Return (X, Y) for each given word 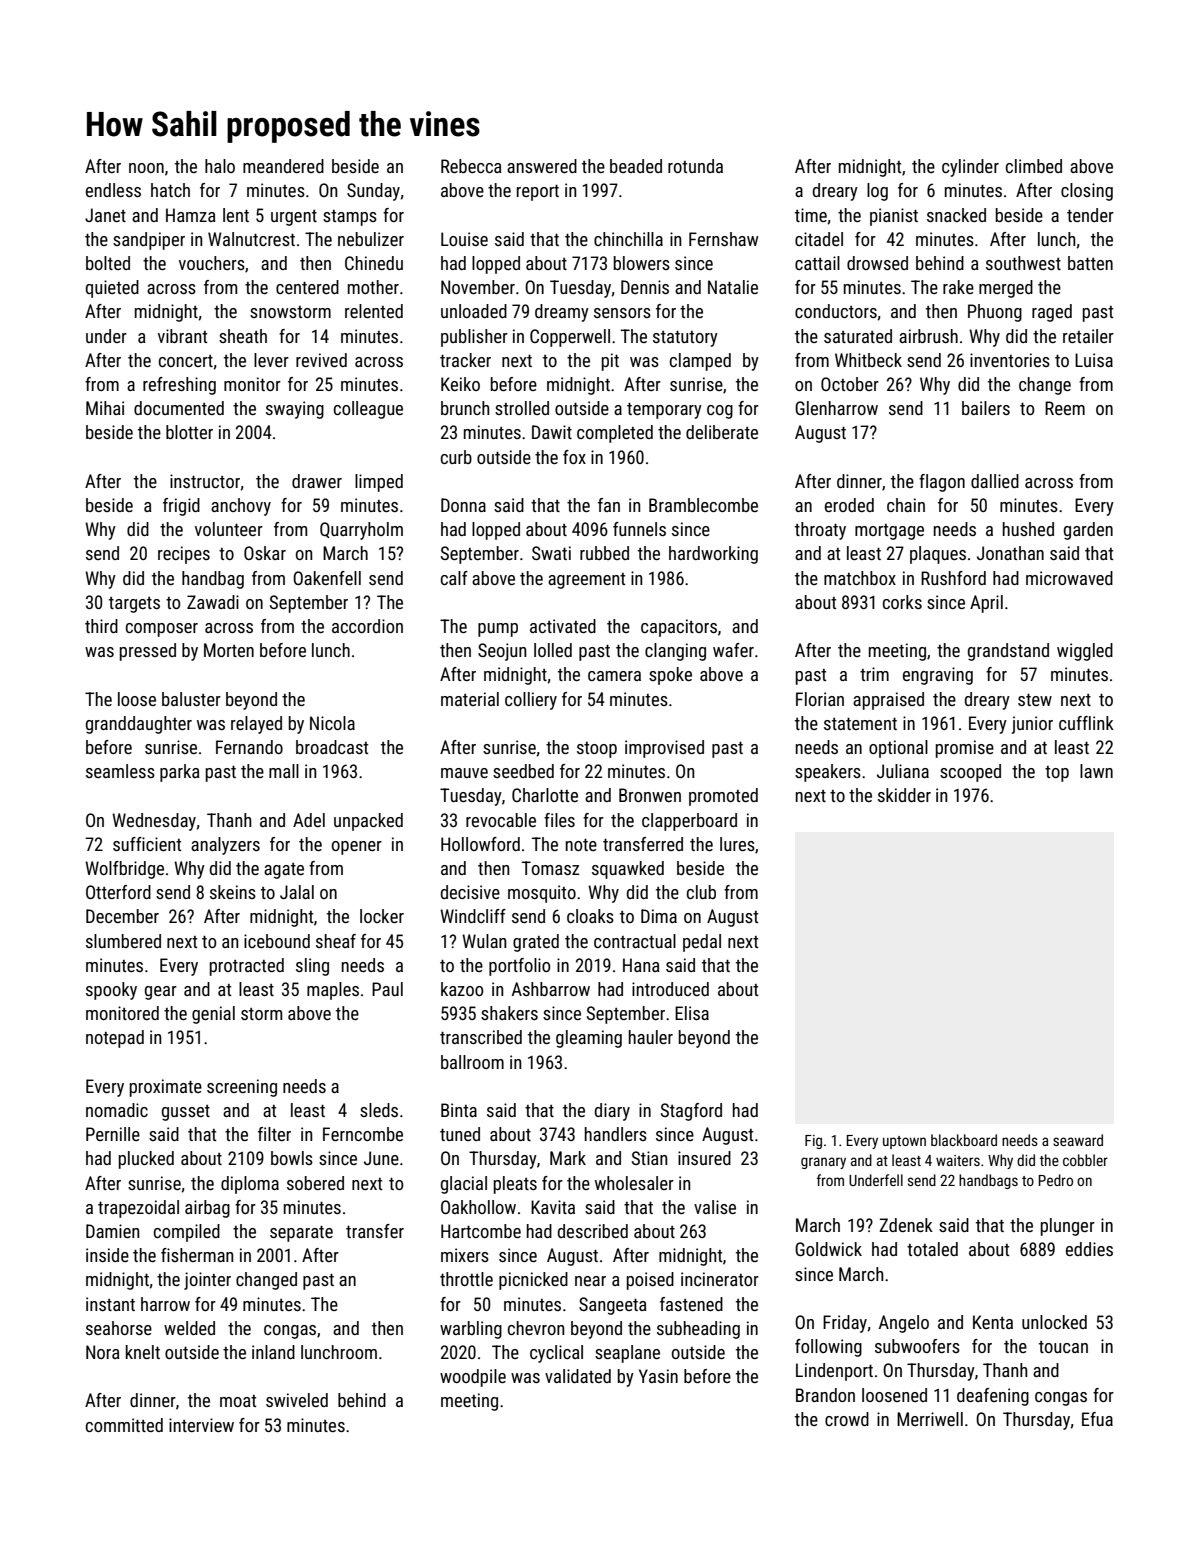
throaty (820, 531)
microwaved (1069, 578)
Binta (459, 1110)
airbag (207, 1209)
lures (737, 844)
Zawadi (213, 602)
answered (542, 166)
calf (454, 578)
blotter (189, 432)
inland (273, 1352)
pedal (702, 943)
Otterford (118, 892)
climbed (1034, 166)
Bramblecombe (703, 505)
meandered (283, 166)
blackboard (964, 1140)
